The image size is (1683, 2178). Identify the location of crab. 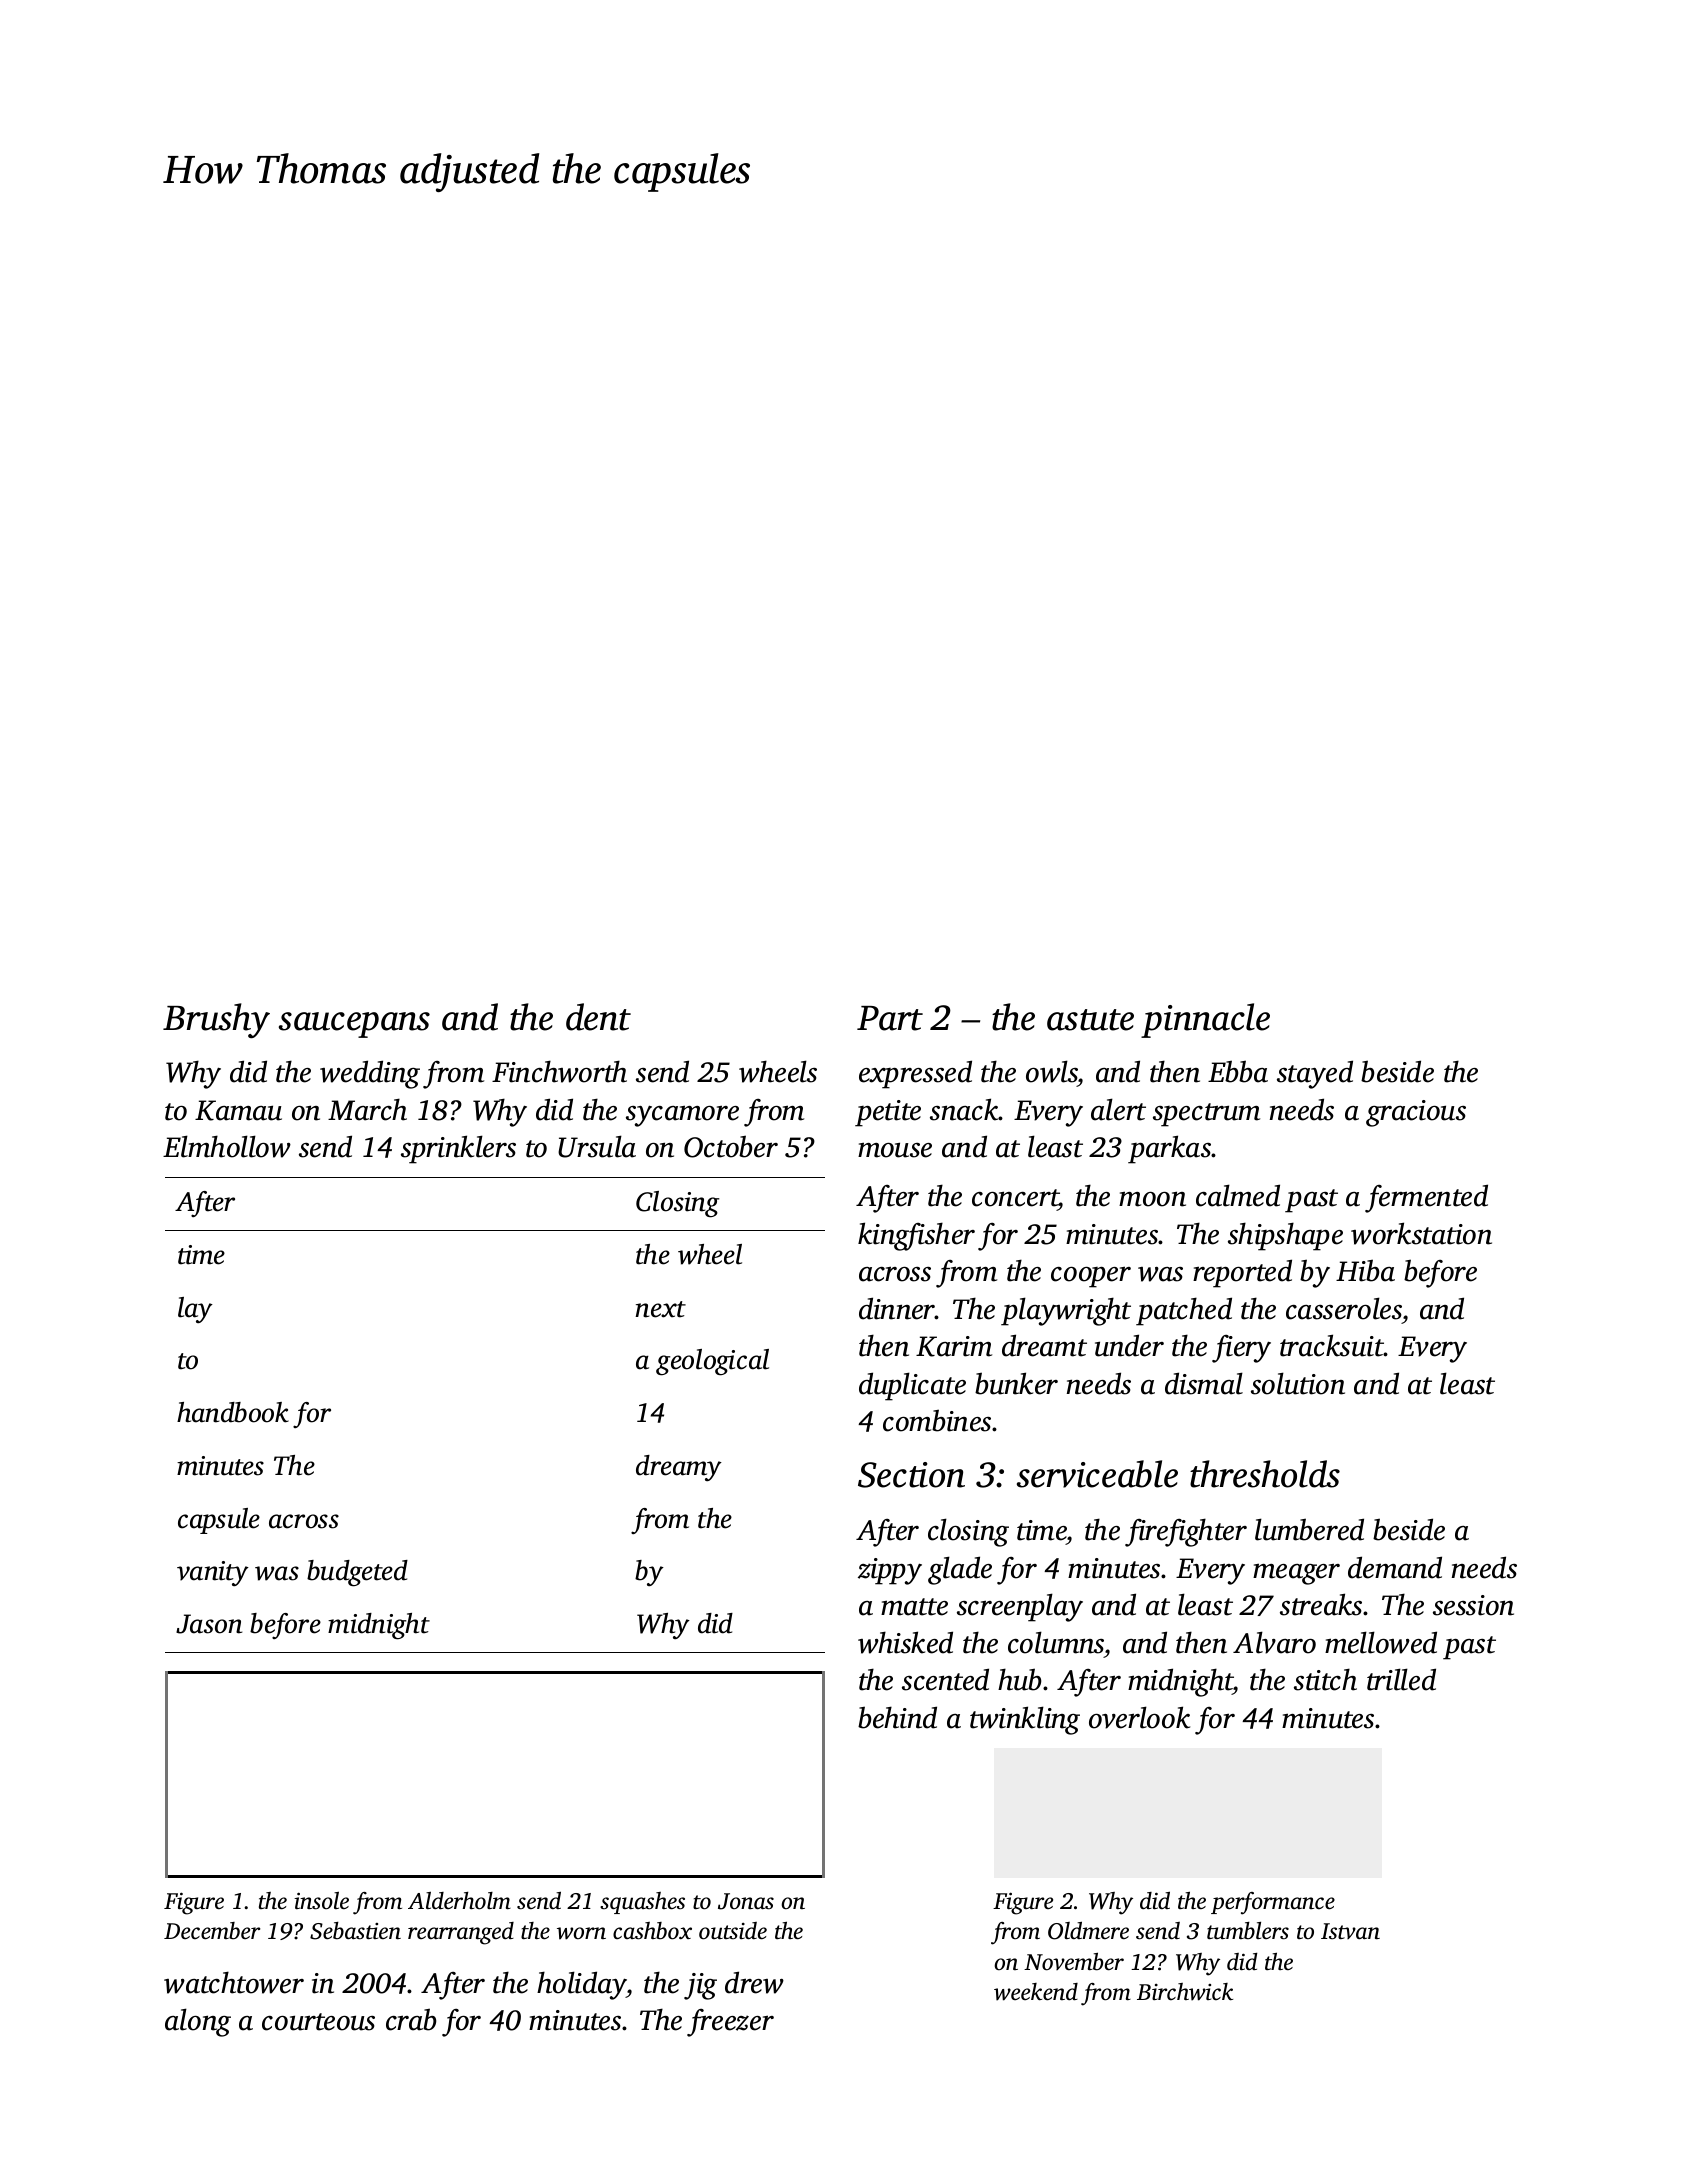
(411, 2019).
